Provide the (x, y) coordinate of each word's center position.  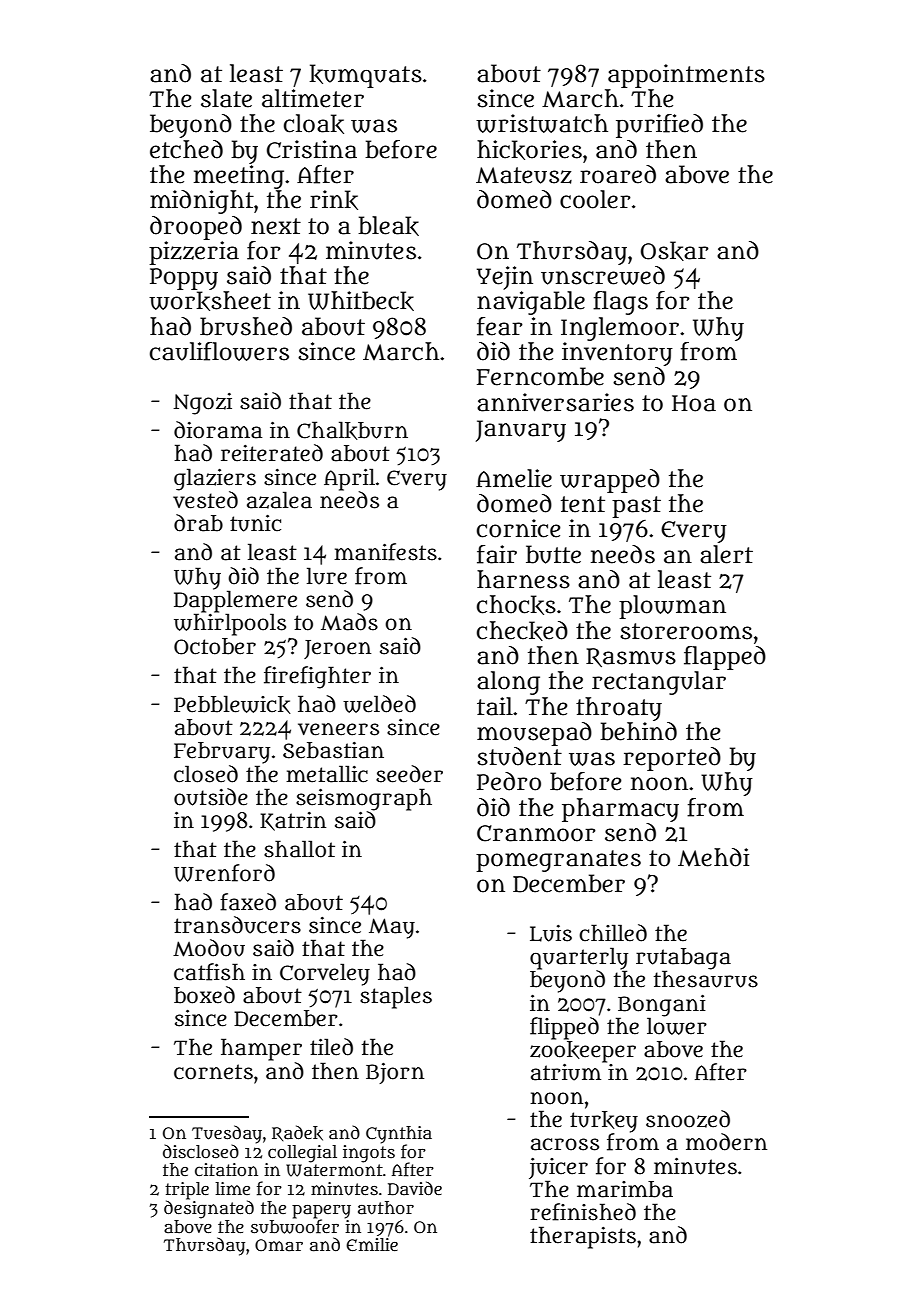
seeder (409, 774)
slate (226, 98)
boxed (204, 995)
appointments (686, 76)
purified (659, 126)
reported (672, 759)
